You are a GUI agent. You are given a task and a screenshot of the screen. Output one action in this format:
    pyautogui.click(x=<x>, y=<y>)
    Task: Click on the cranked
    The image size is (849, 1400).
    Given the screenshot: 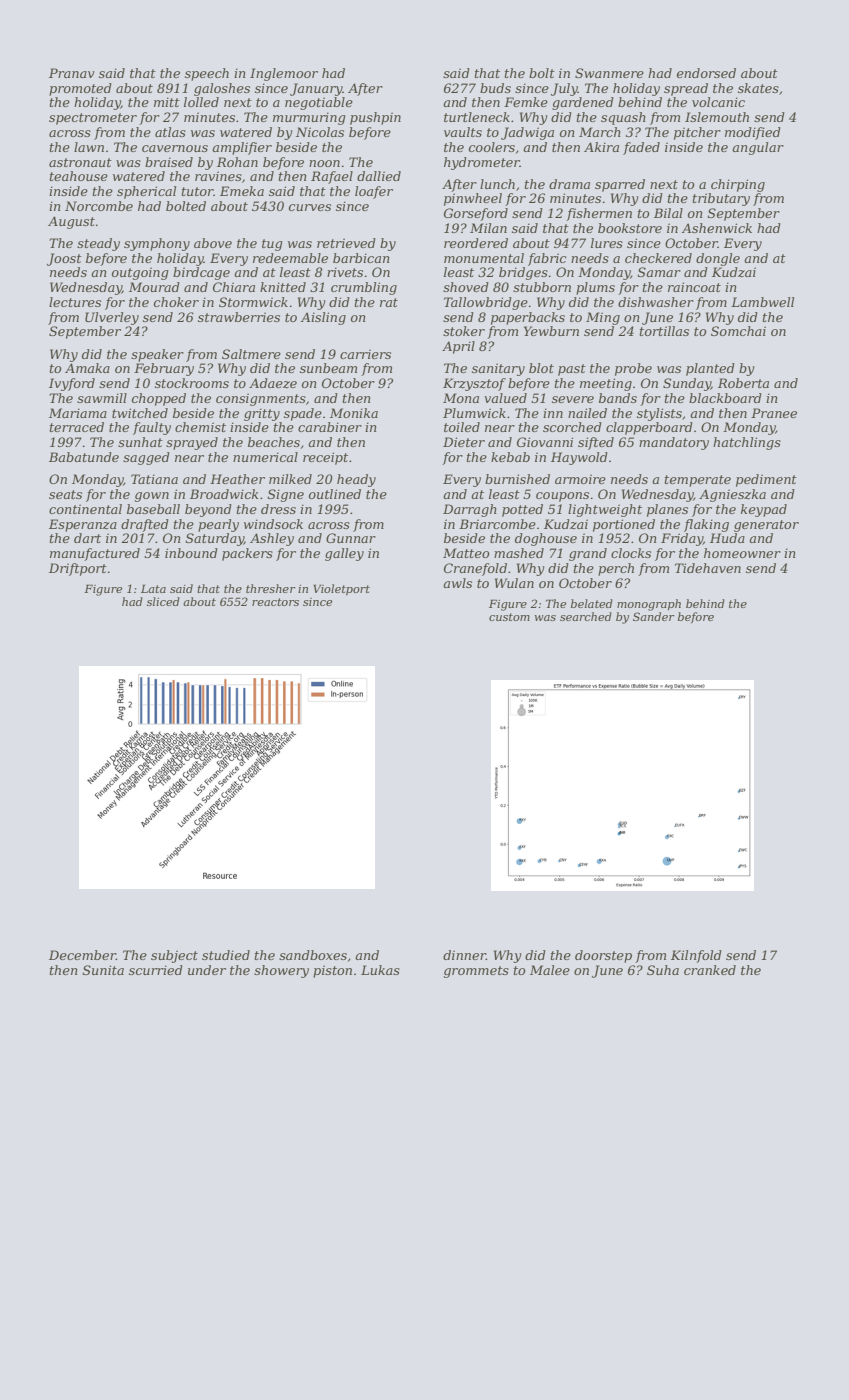 What is the action you would take?
    pyautogui.click(x=710, y=970)
